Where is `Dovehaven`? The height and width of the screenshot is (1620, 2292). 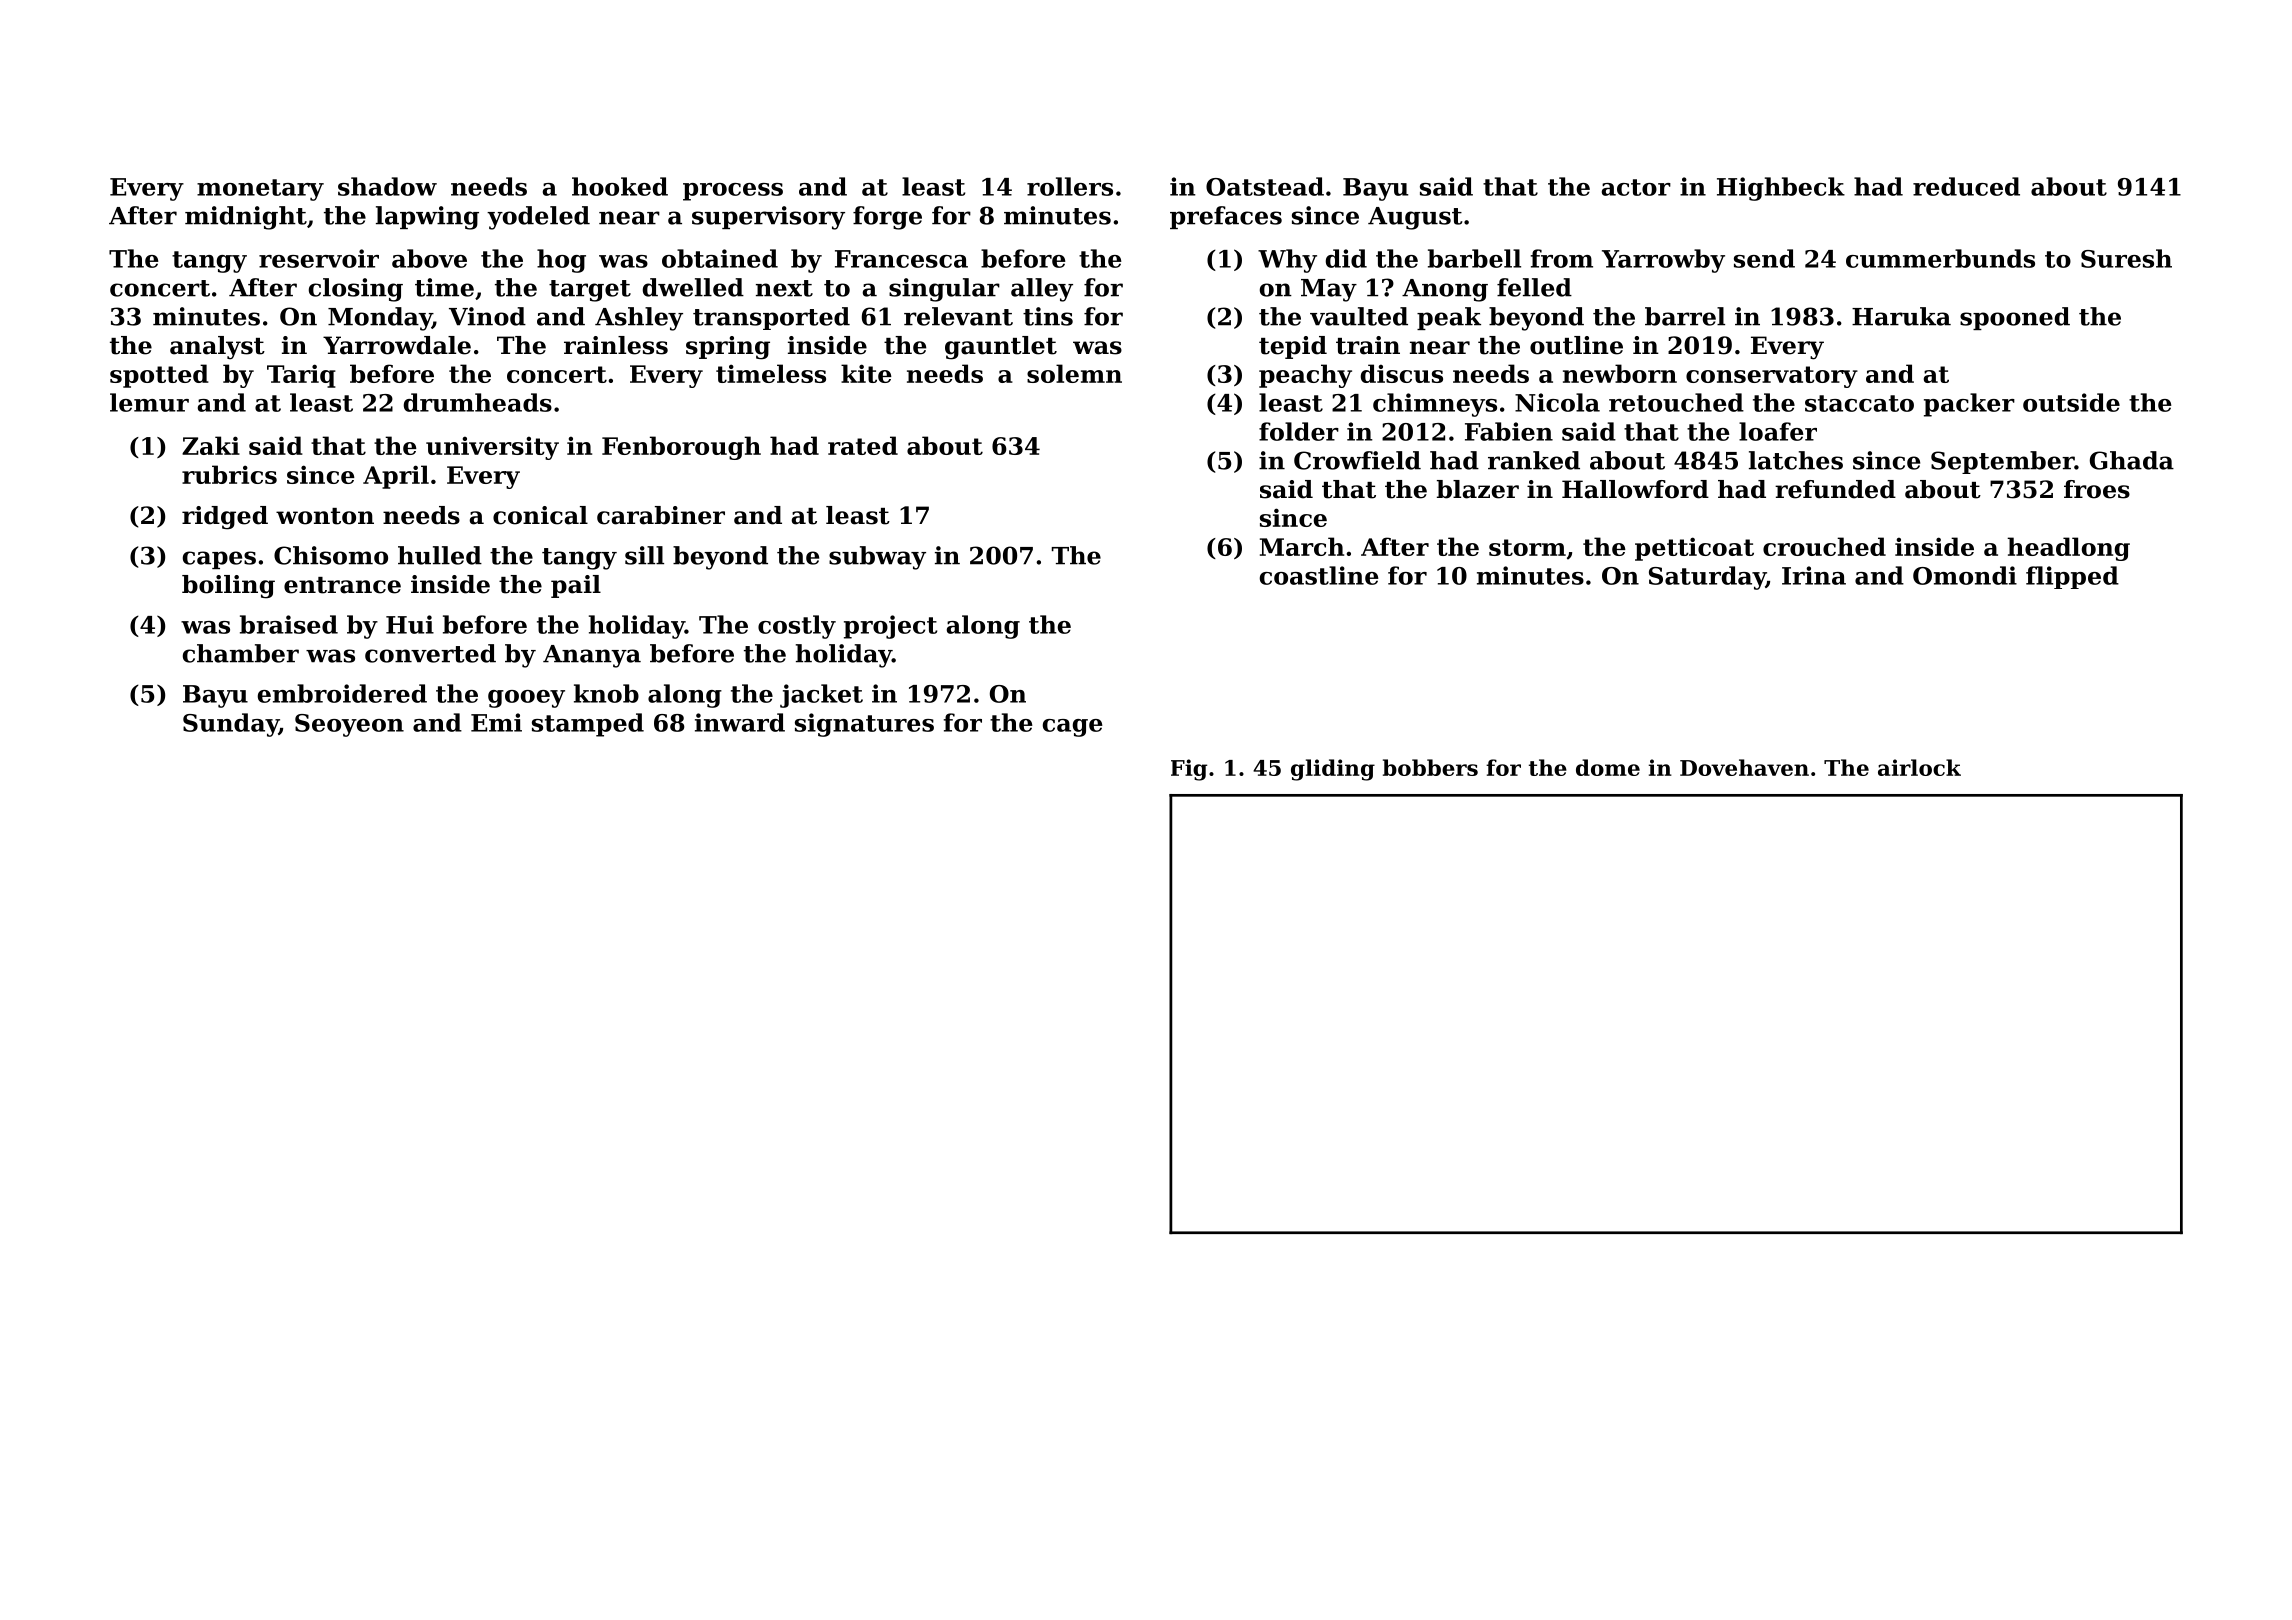
Dovehaven is located at coordinates (1744, 767).
